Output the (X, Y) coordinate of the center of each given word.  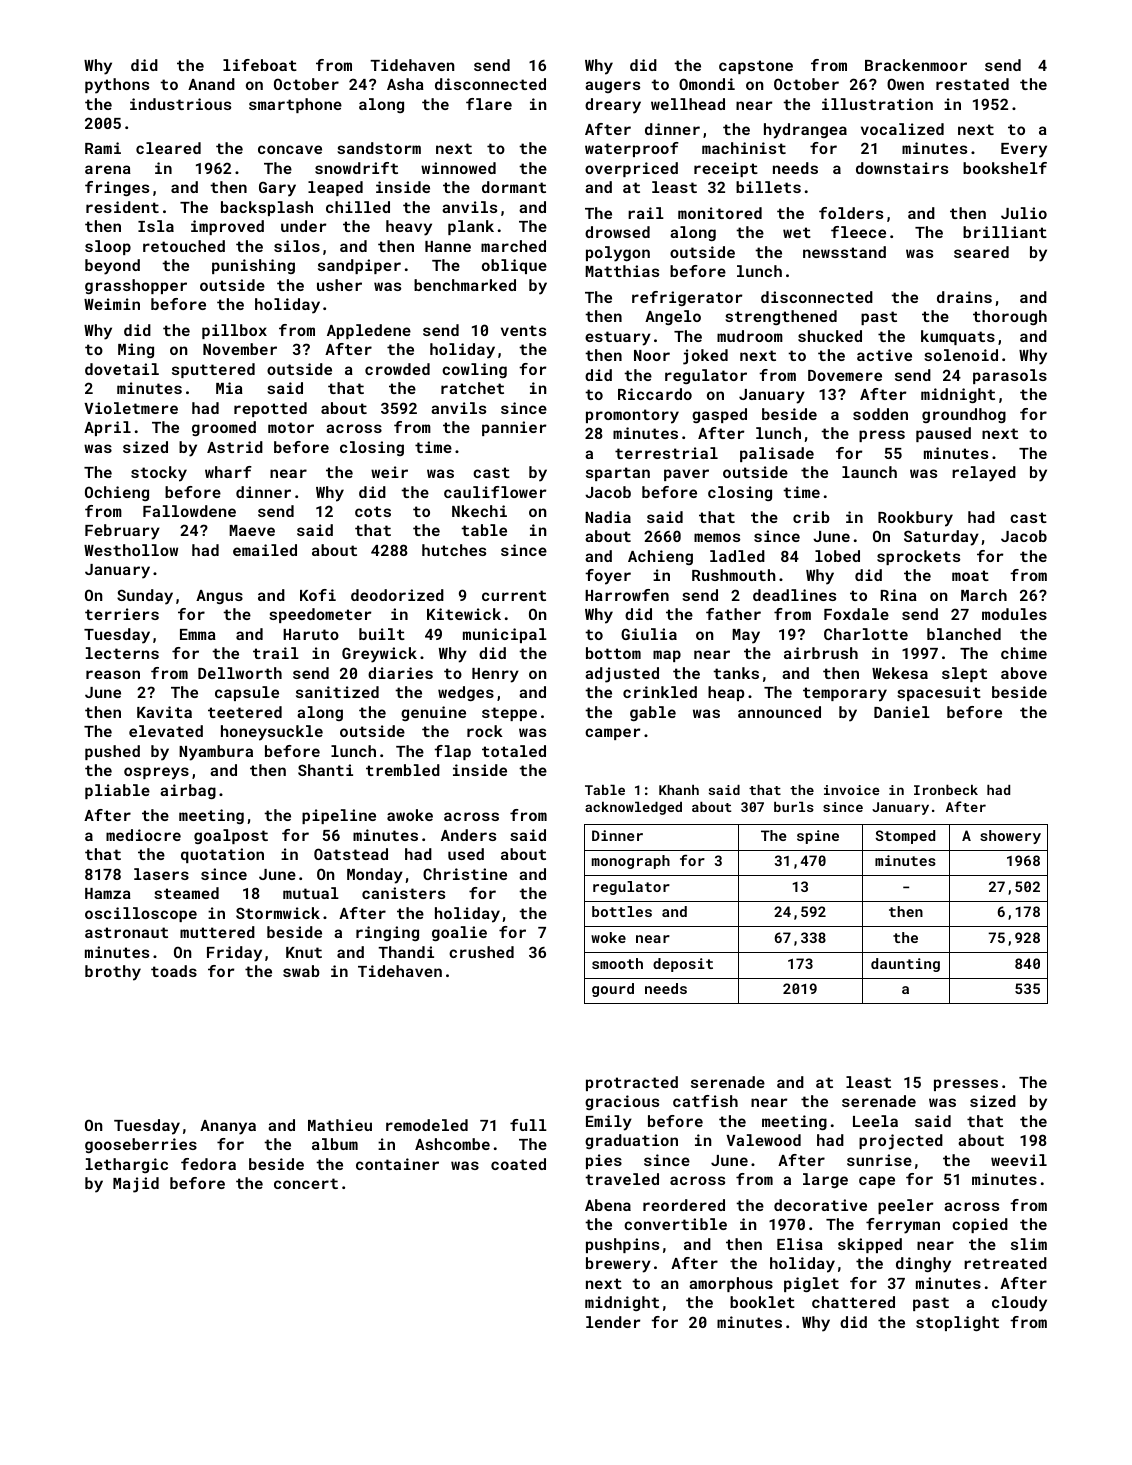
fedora (208, 1164)
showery (1010, 837)
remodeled (427, 1125)
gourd (613, 990)
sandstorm (379, 148)
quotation (222, 855)
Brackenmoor (916, 65)
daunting (905, 965)
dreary (613, 106)
